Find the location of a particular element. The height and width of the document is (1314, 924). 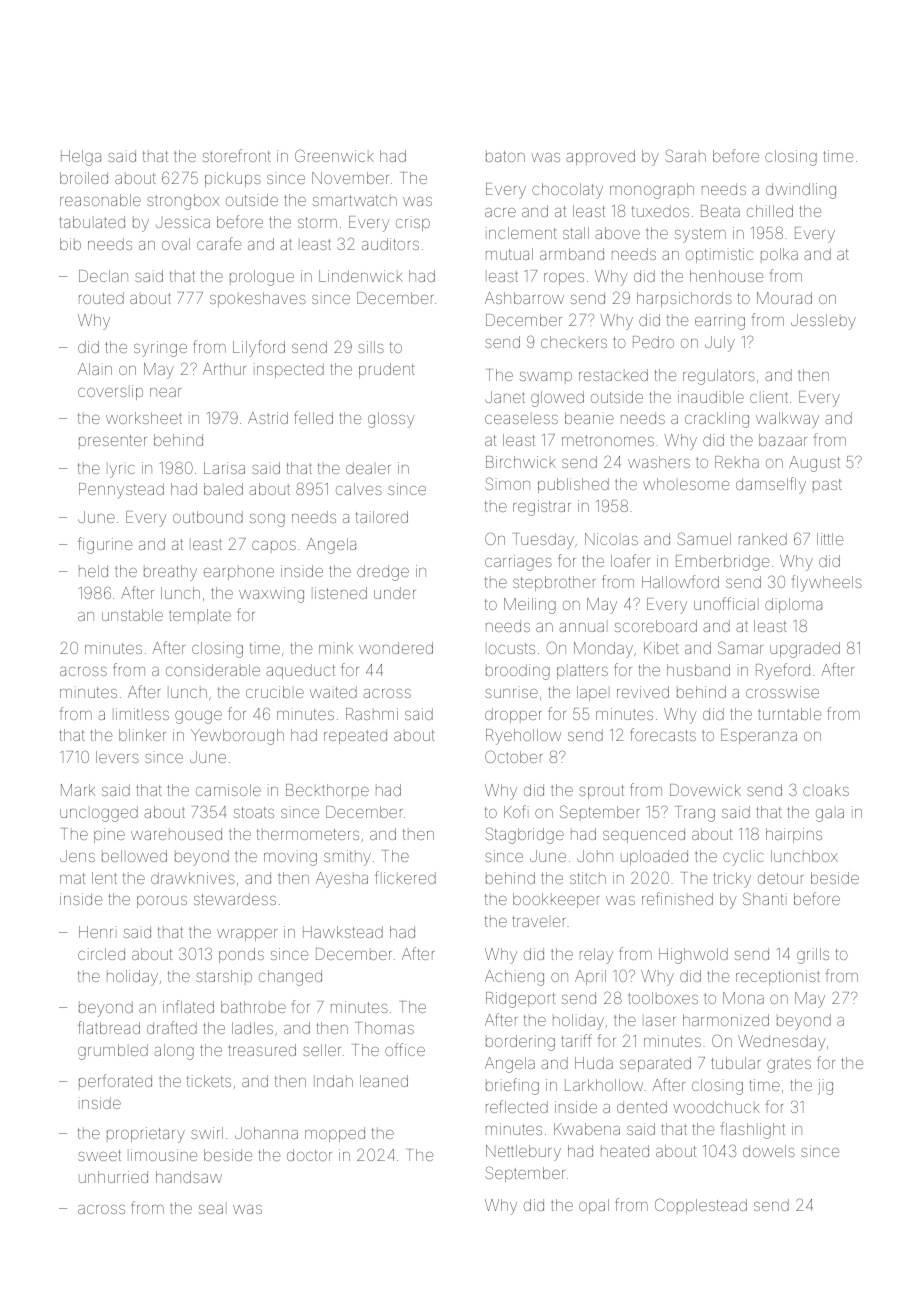

broiled is located at coordinates (84, 178).
